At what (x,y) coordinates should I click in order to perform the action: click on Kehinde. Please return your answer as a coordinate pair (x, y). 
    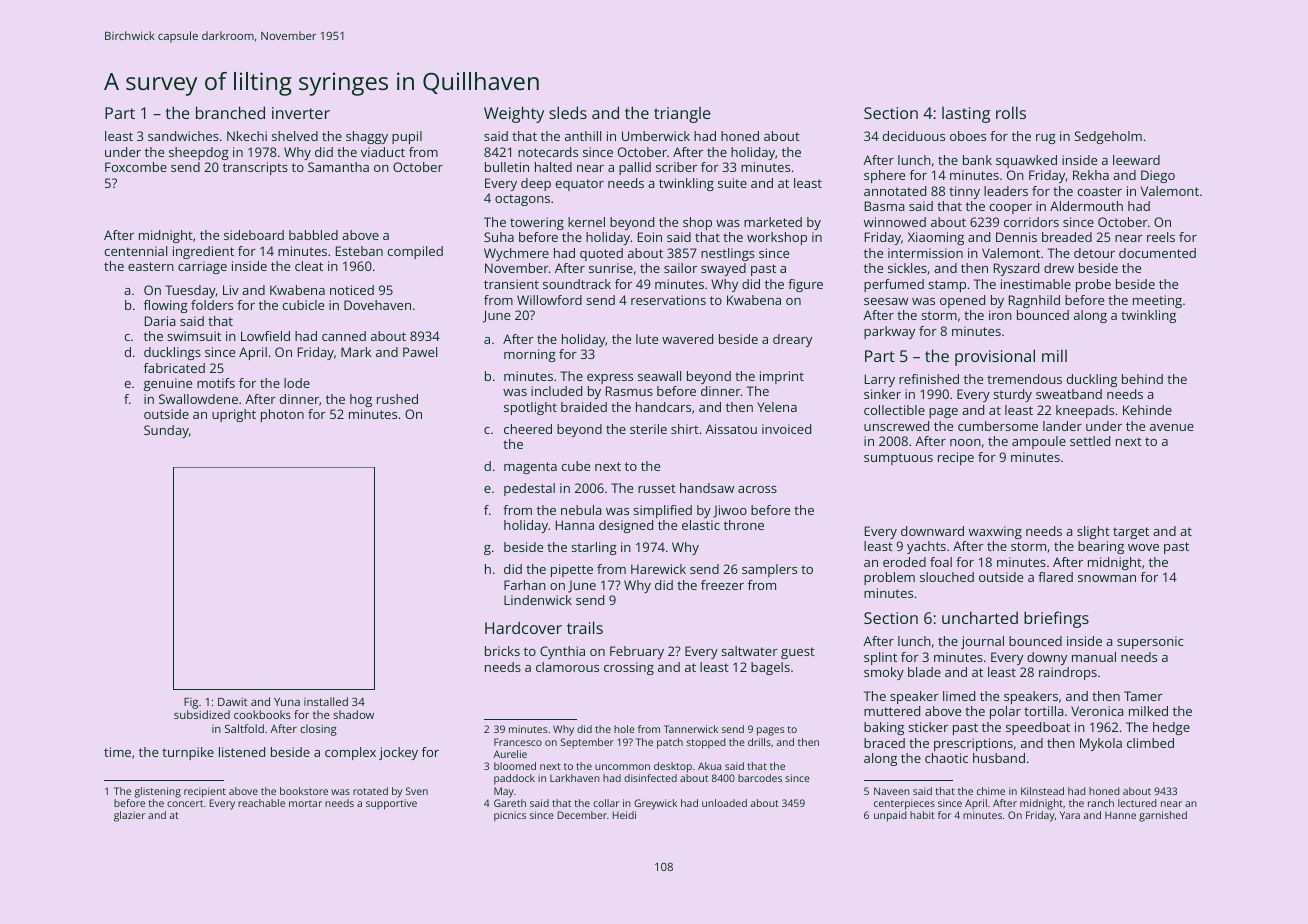
    Looking at the image, I should click on (1147, 410).
